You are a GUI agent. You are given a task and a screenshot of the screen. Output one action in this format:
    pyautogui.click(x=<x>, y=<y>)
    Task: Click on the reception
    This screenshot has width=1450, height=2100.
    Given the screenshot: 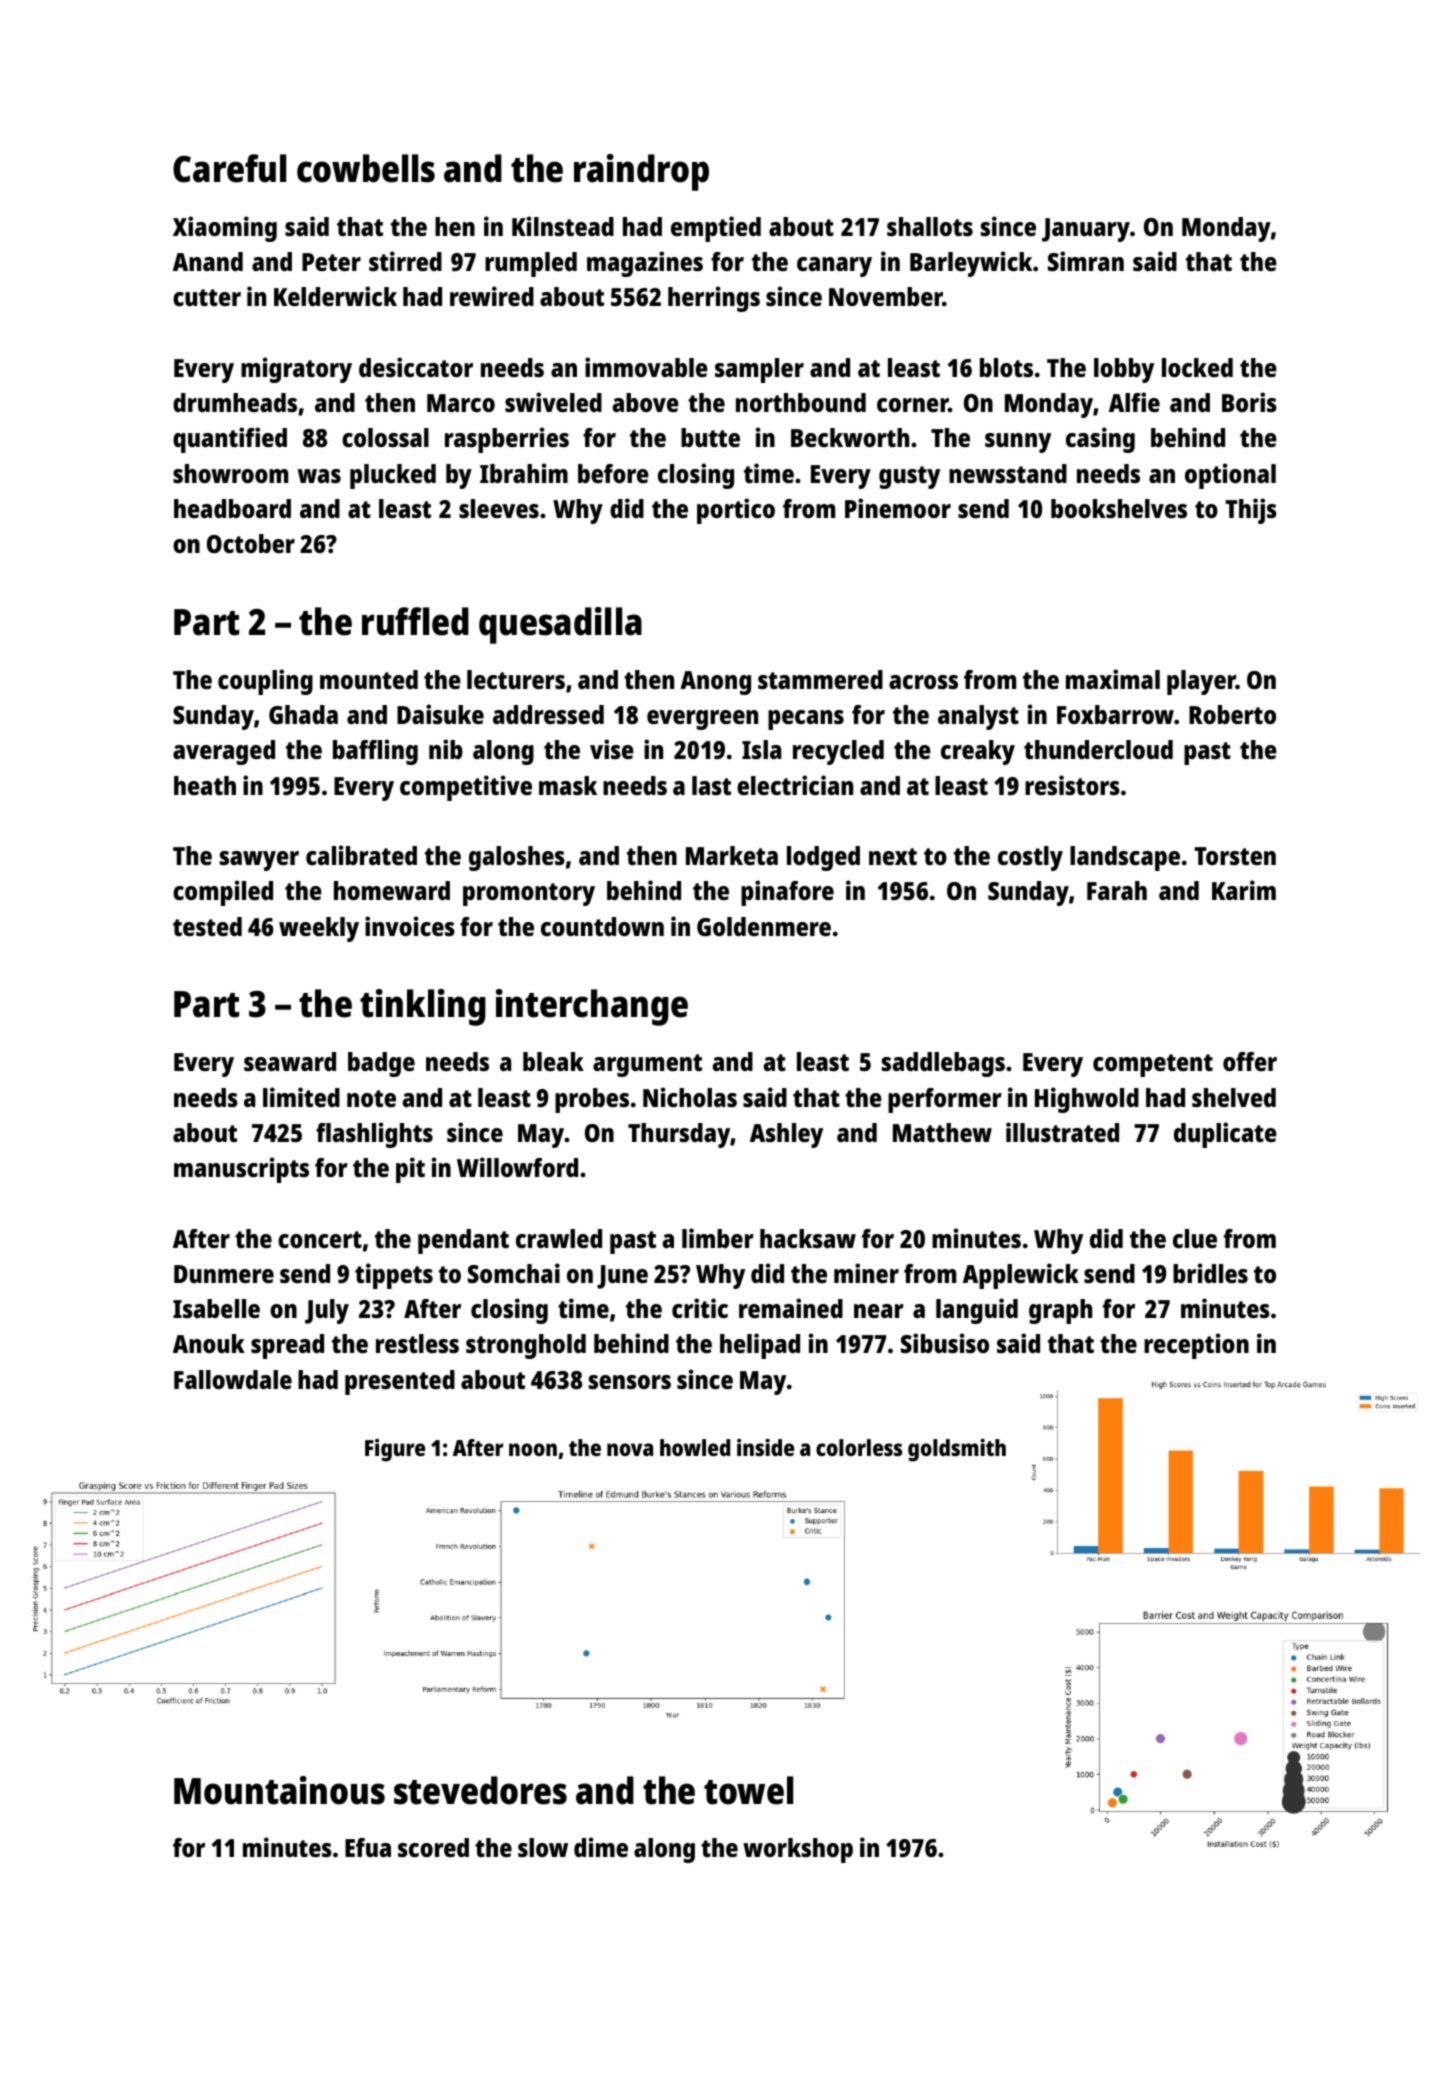 What is the action you would take?
    pyautogui.click(x=1196, y=1346)
